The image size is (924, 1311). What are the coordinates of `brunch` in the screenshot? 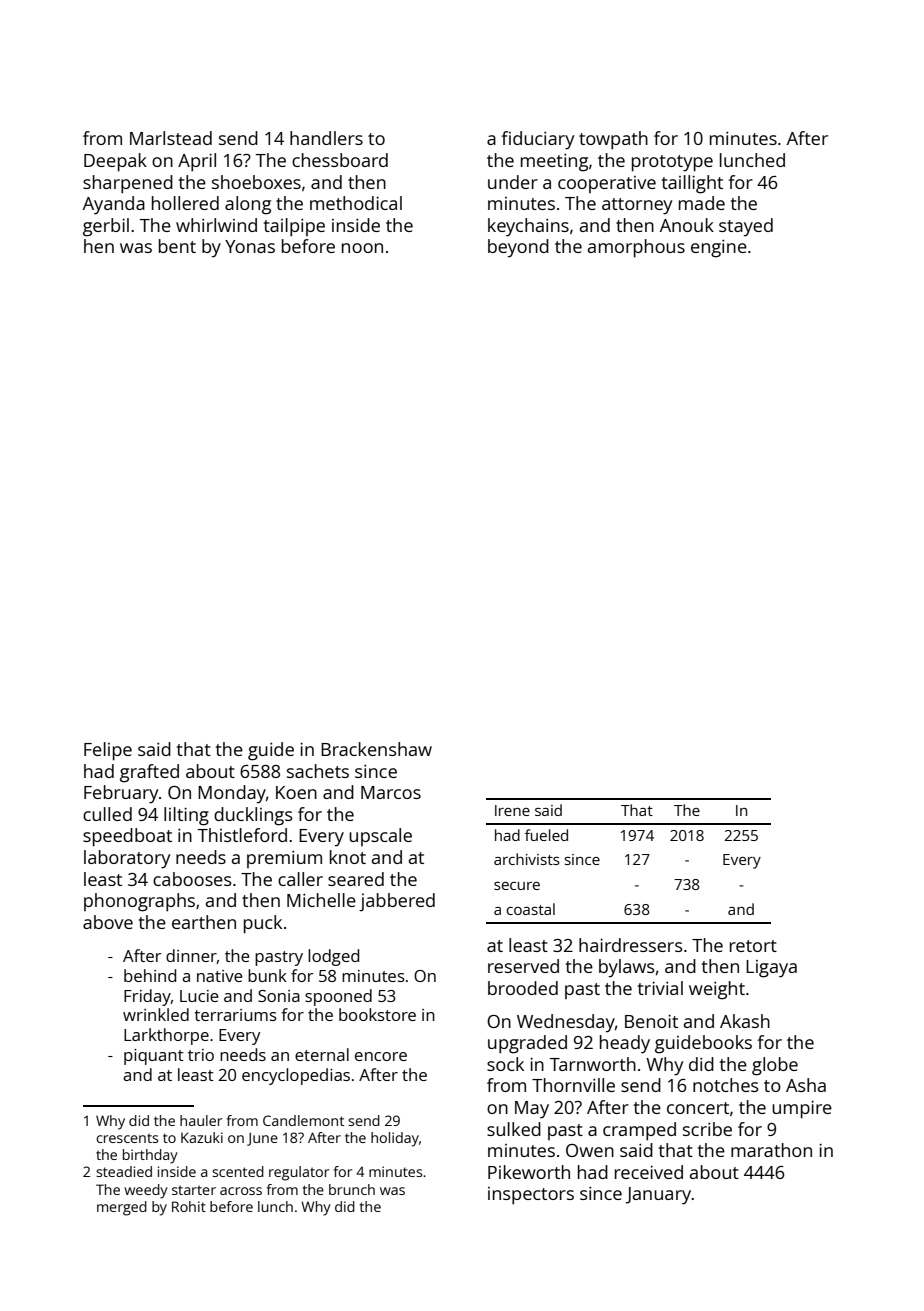 It's located at (352, 1189).
